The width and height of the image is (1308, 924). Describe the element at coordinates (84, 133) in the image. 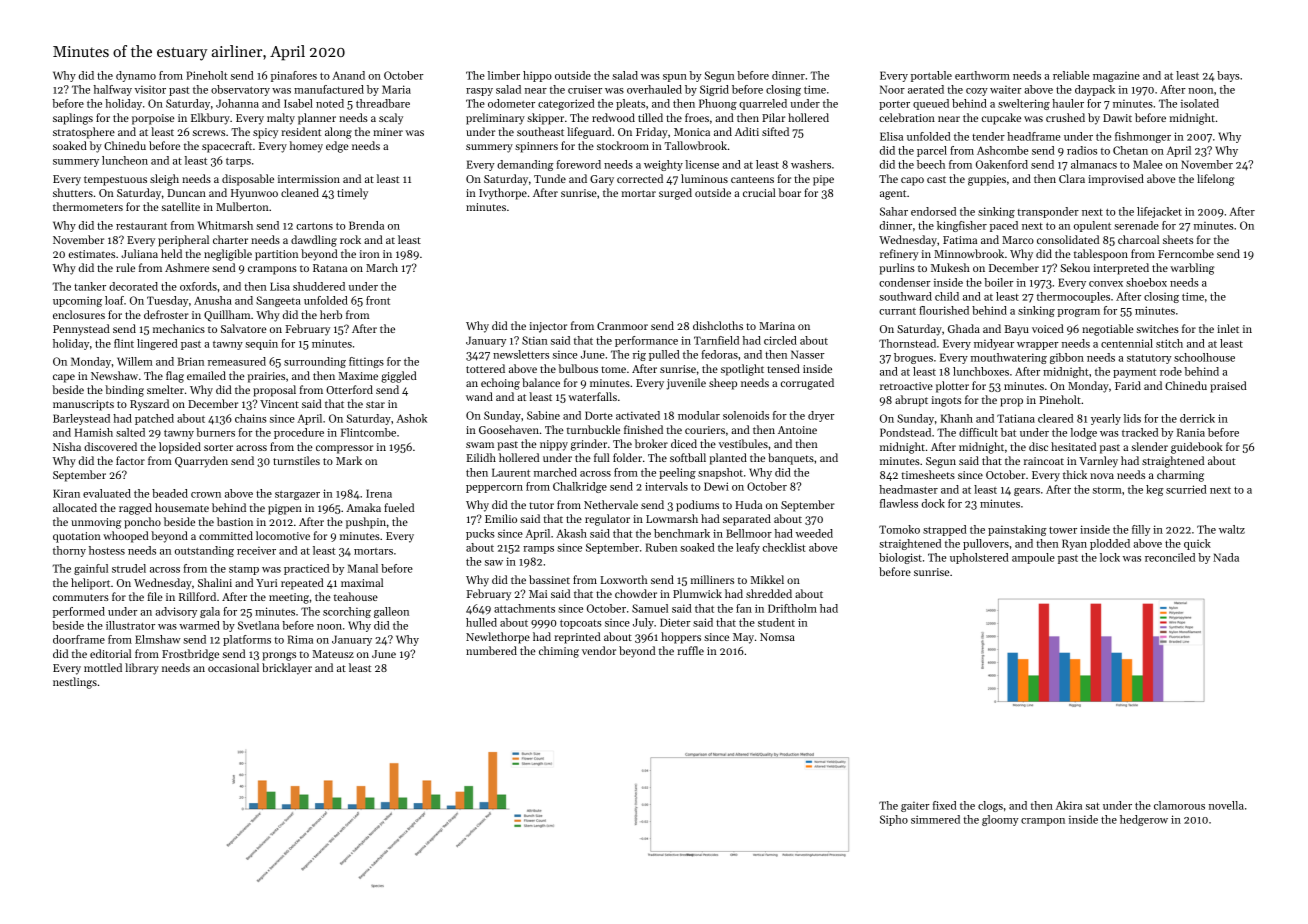

I see `stratosphere` at that location.
